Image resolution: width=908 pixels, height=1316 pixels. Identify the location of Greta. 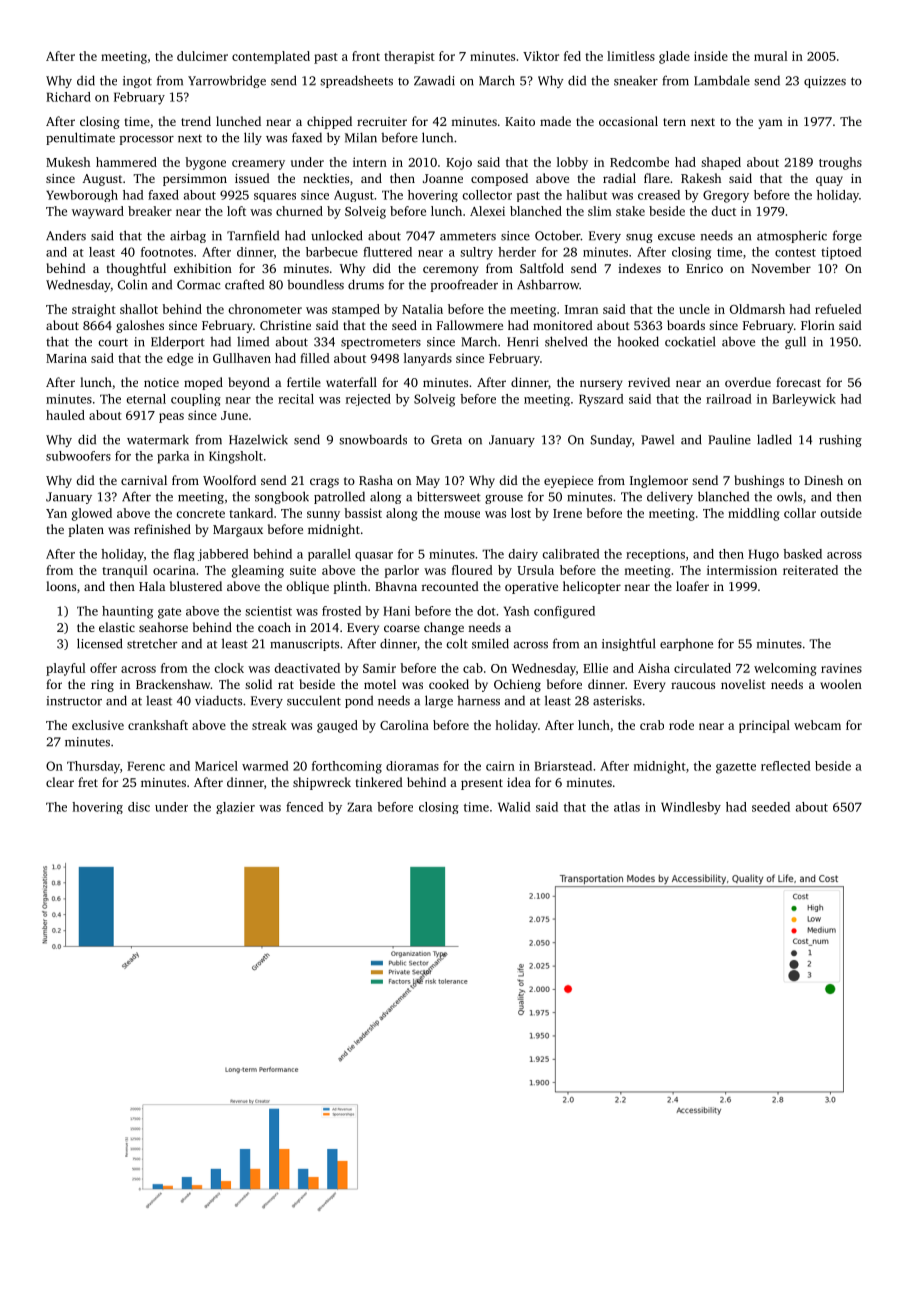
(446, 440).
